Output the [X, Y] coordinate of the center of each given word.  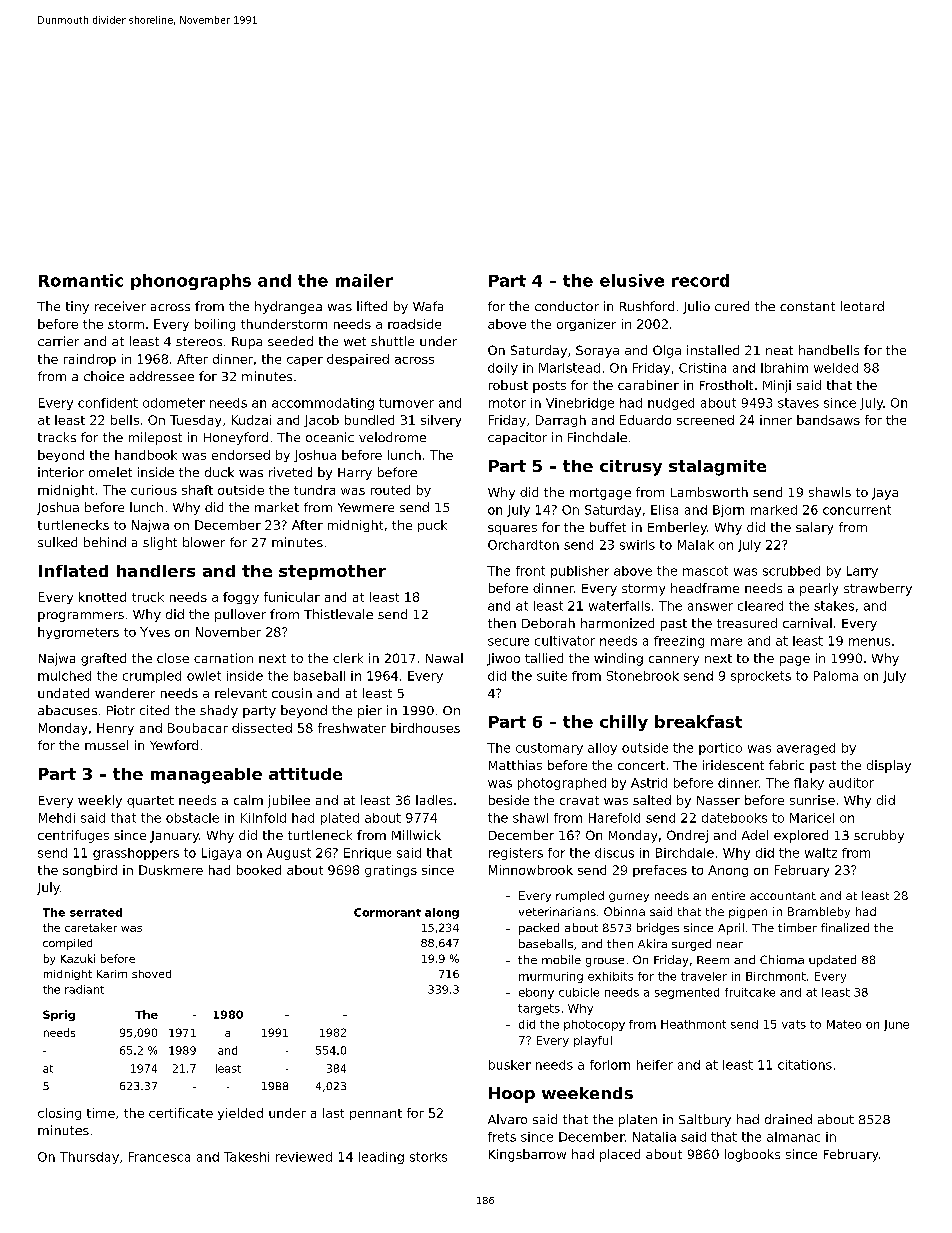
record [700, 280]
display [889, 766]
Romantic [81, 280]
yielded [240, 1114]
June [896, 1025]
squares [512, 530]
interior [61, 472]
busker [510, 1065]
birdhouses [425, 728]
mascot [705, 571]
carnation [223, 658]
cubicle [579, 992]
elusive [632, 280]
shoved [151, 974]
